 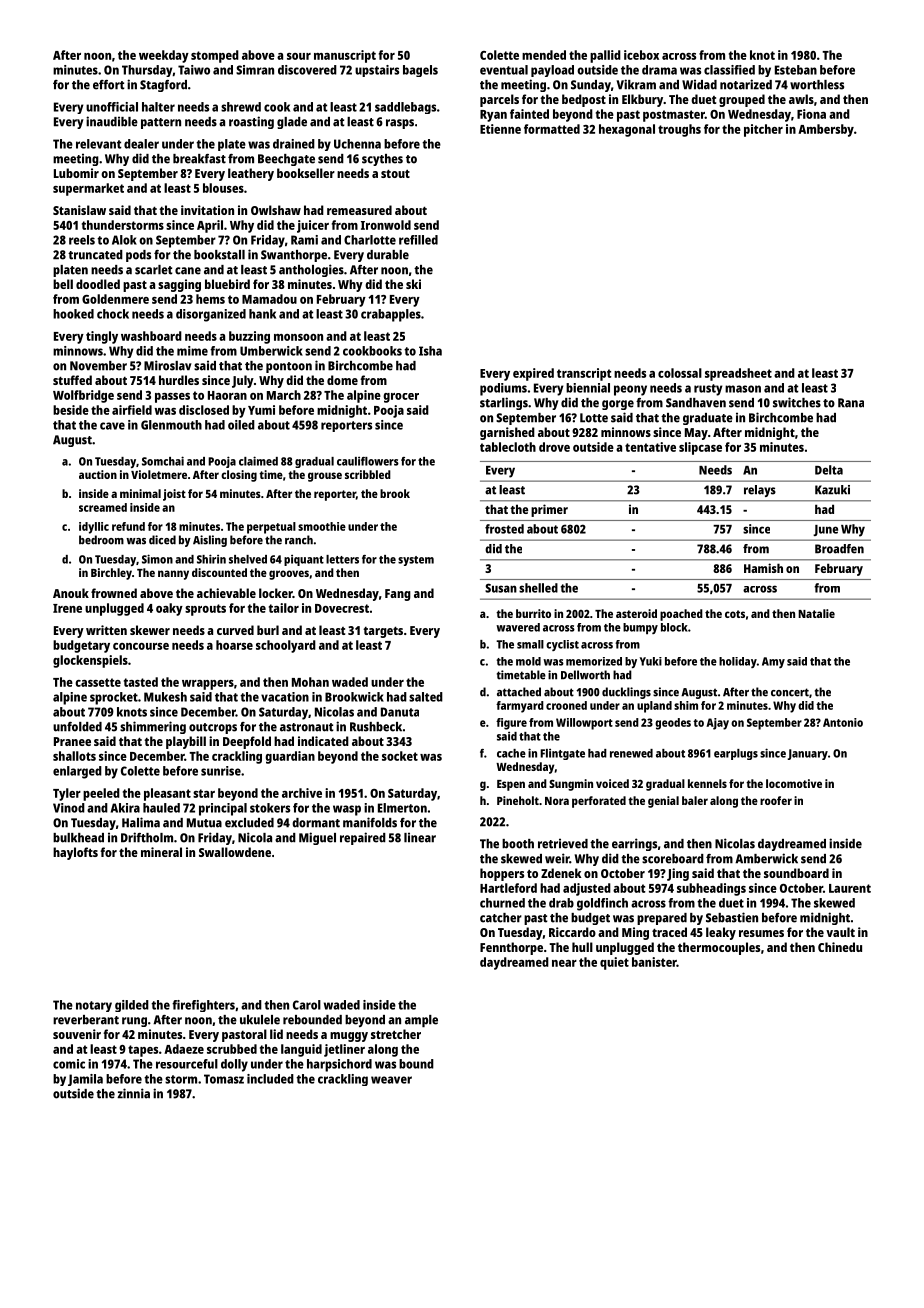 I want to click on airfield, so click(x=132, y=410).
